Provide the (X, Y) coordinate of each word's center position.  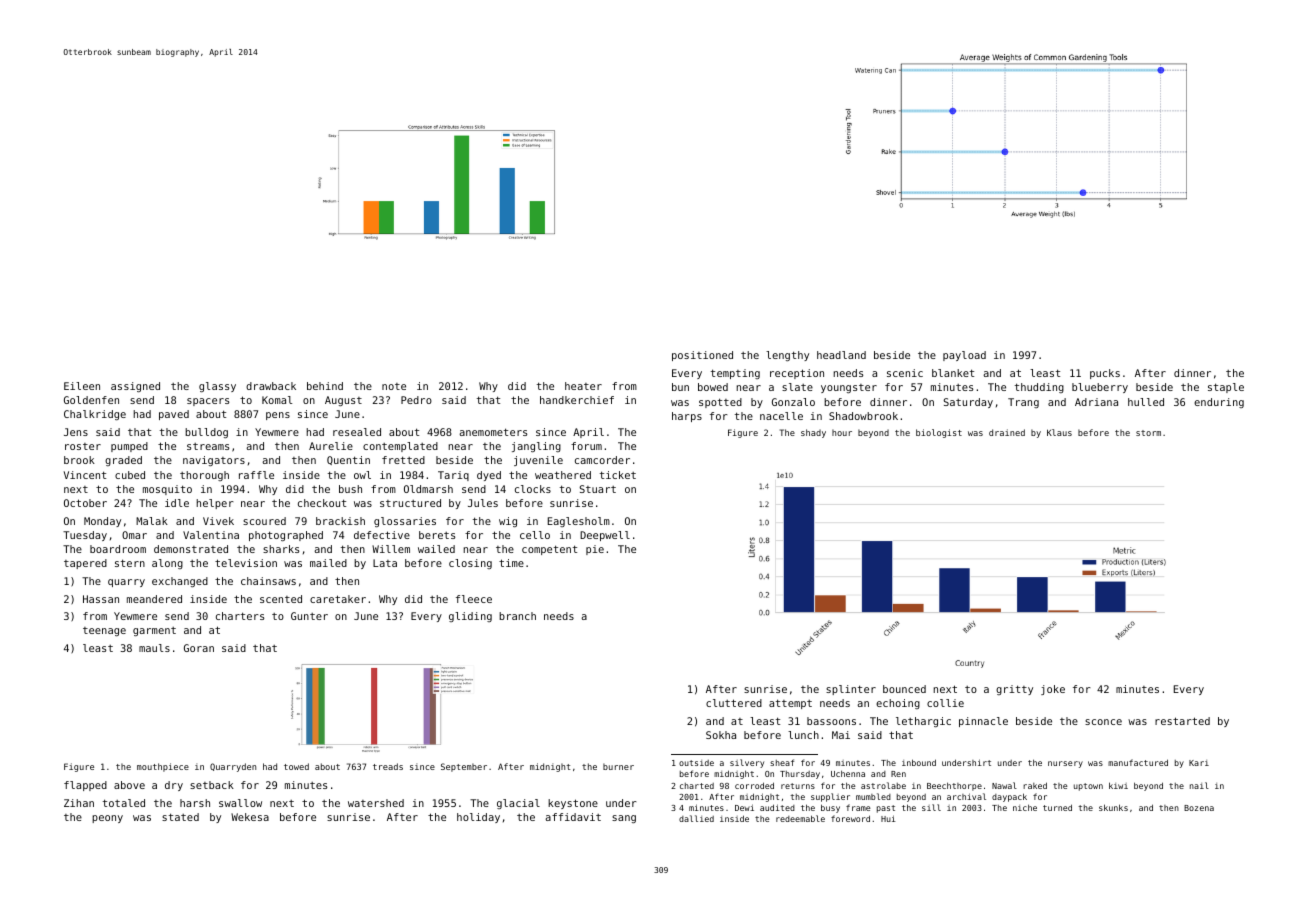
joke (1053, 690)
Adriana (1096, 402)
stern (130, 563)
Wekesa (250, 817)
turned (1057, 807)
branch (517, 616)
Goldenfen (91, 400)
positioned (702, 356)
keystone (573, 804)
